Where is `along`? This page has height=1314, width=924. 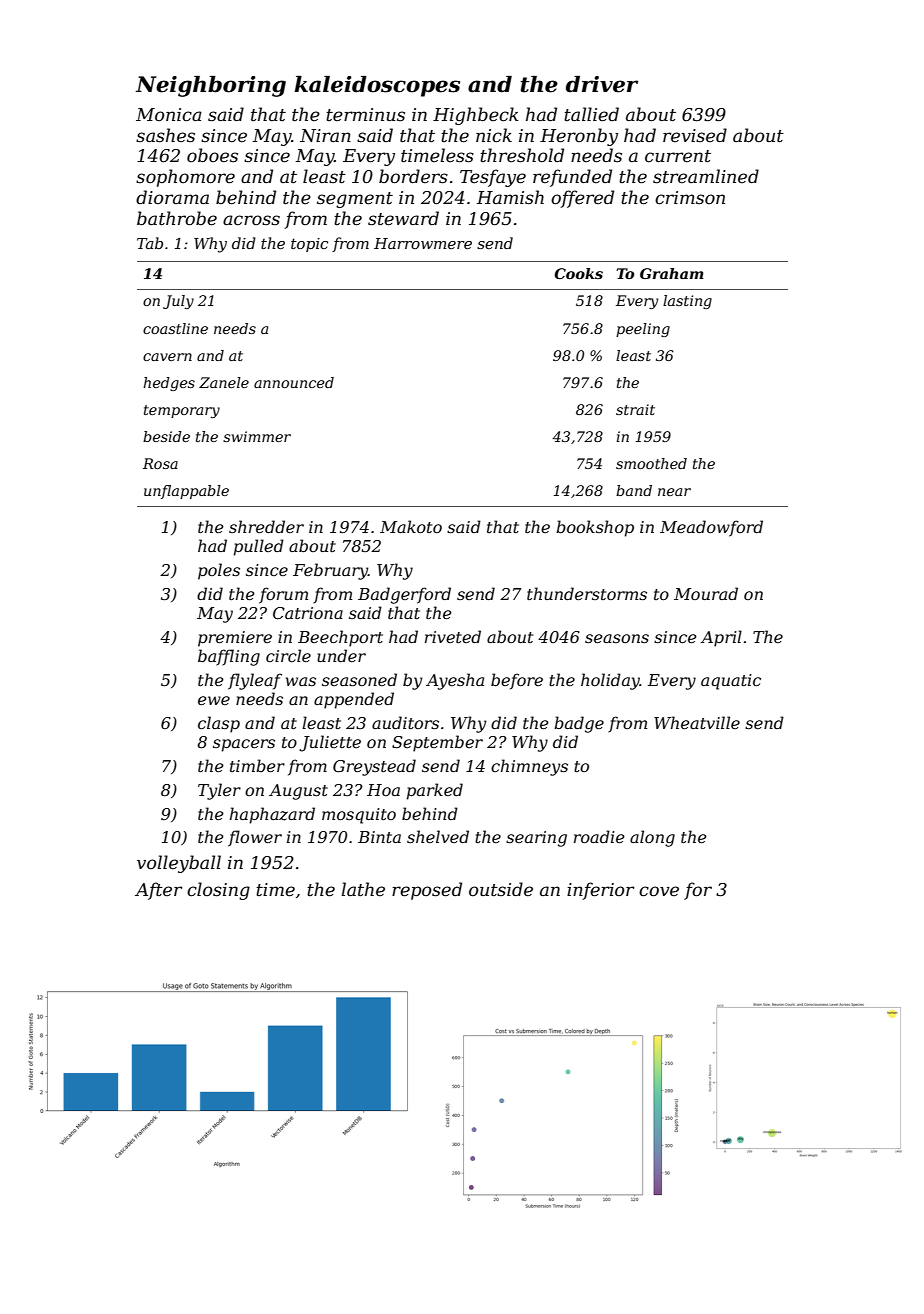 along is located at coordinates (652, 838).
